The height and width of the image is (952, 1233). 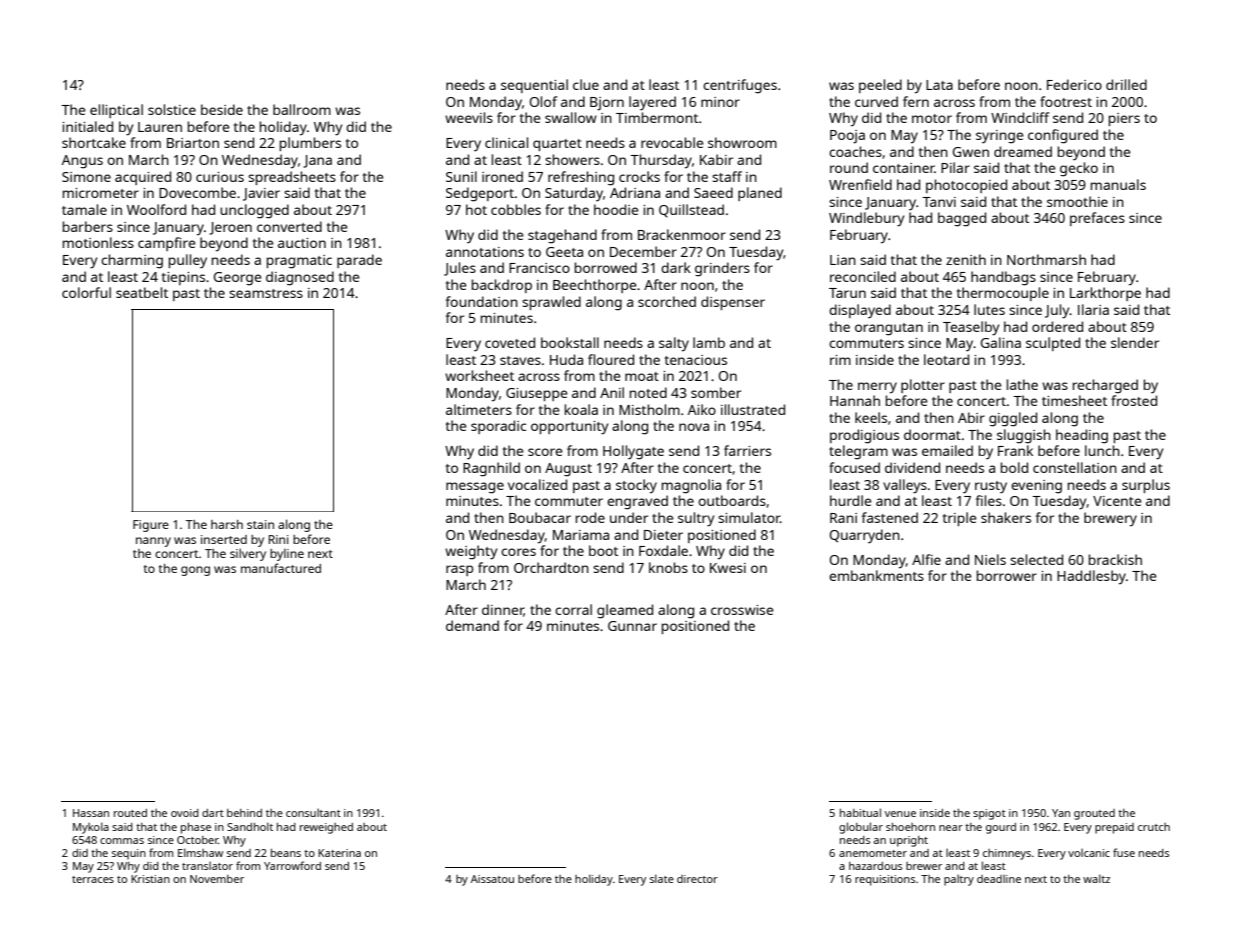 I want to click on Yarrowford, so click(x=292, y=865).
